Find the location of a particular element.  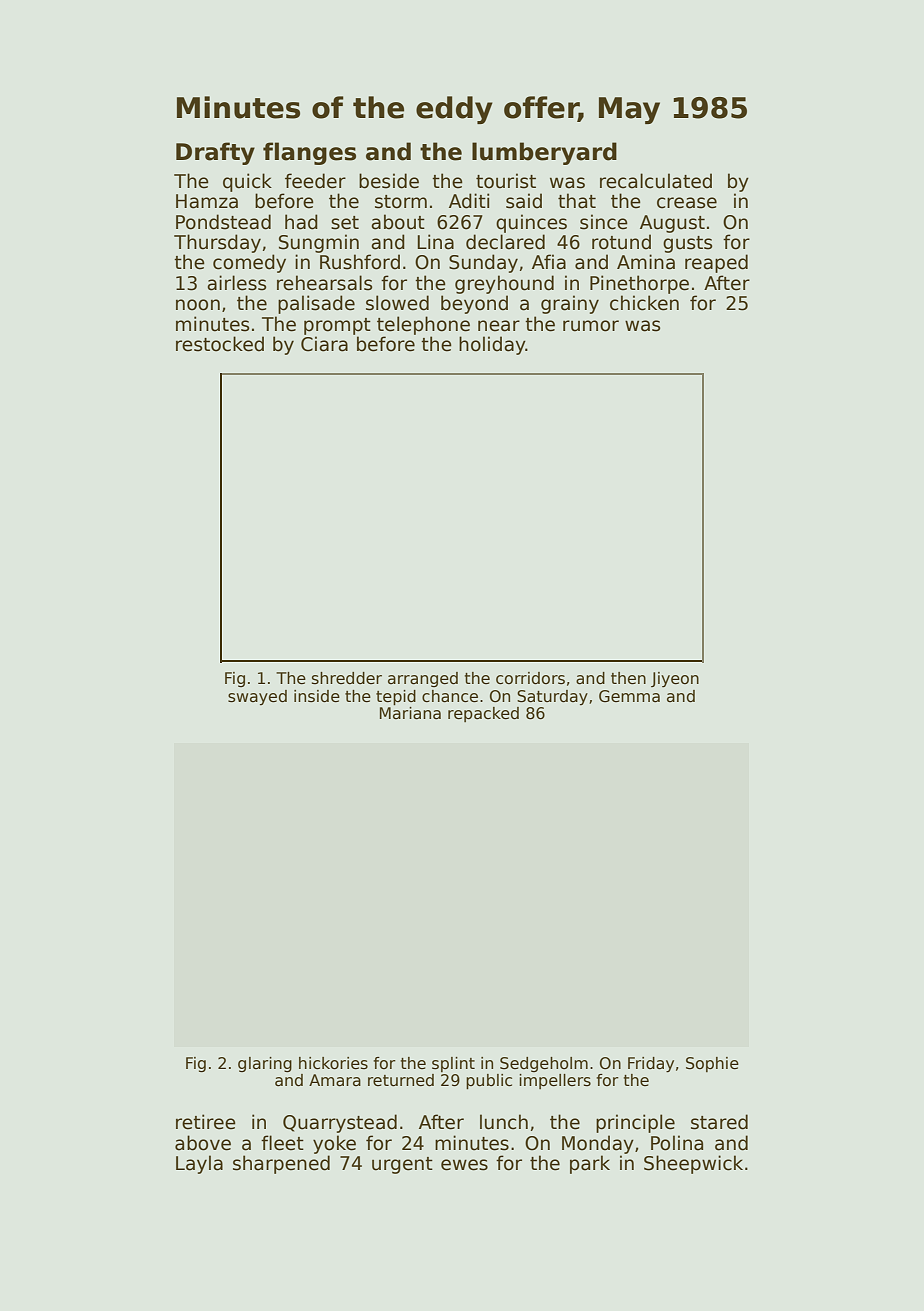

Drafty is located at coordinates (215, 153).
